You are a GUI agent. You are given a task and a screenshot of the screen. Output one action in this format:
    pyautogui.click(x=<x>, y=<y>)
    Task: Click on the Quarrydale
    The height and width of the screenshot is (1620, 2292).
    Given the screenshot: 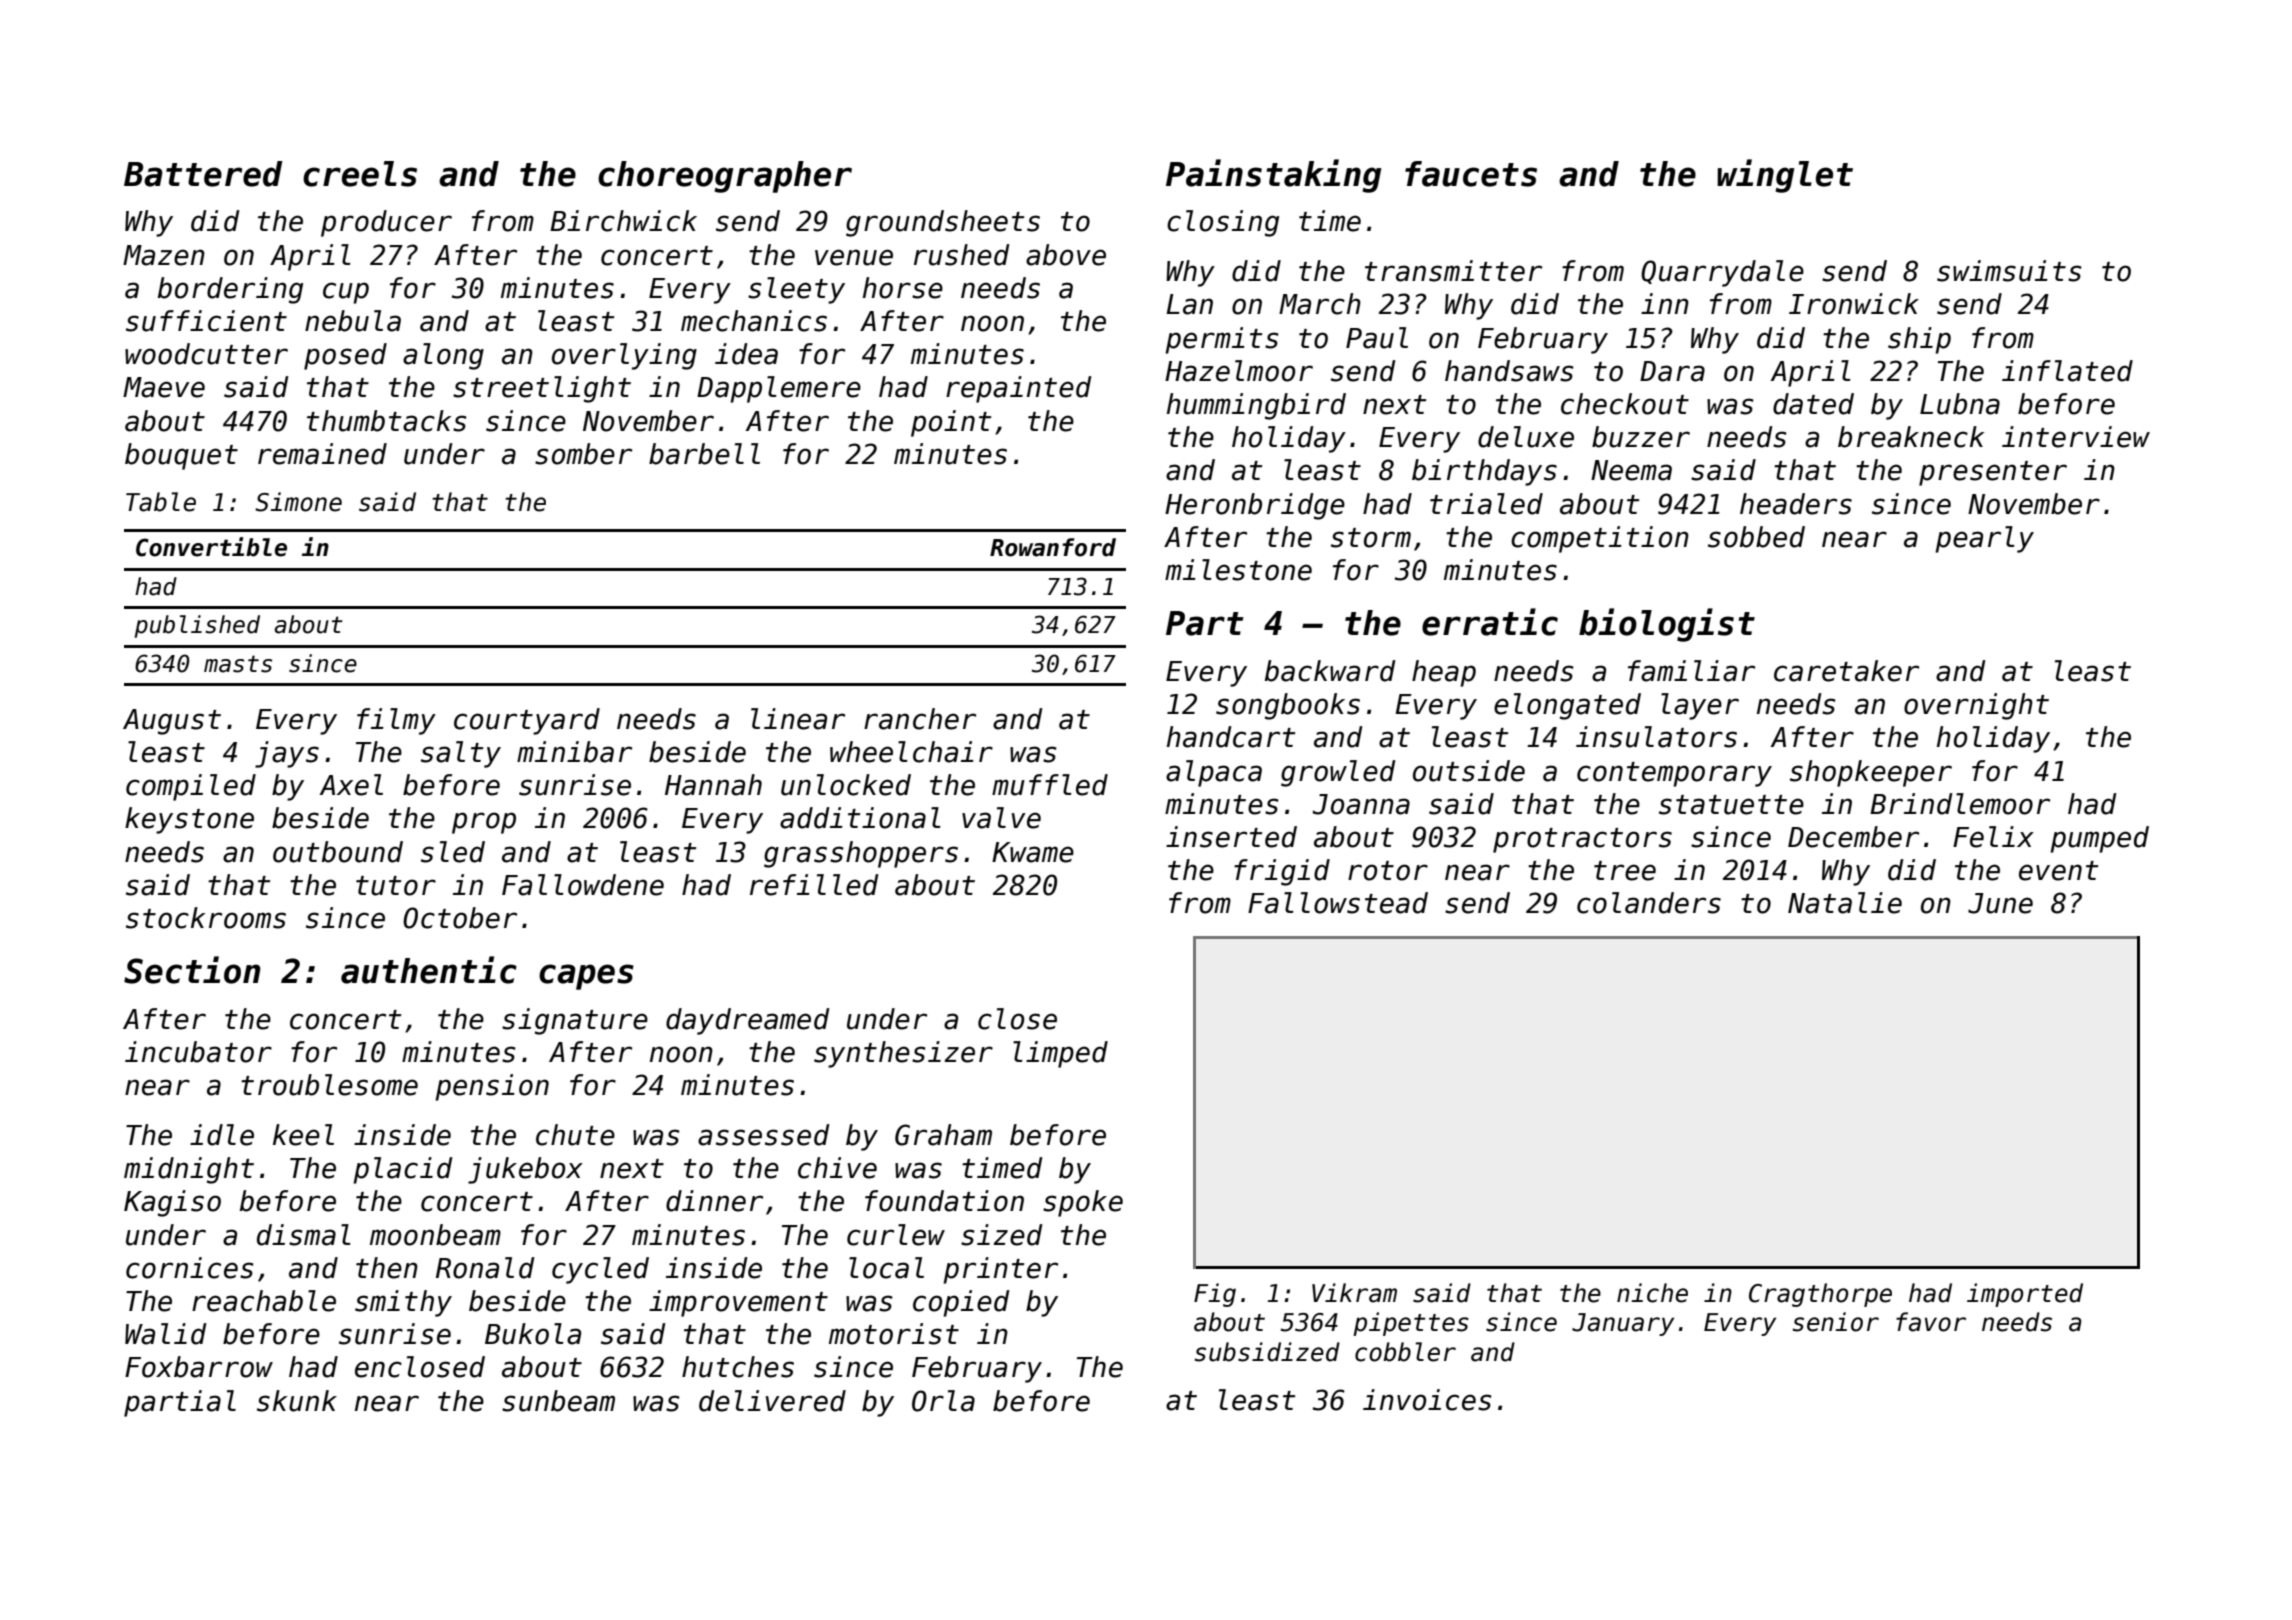 What is the action you would take?
    pyautogui.click(x=1722, y=273)
